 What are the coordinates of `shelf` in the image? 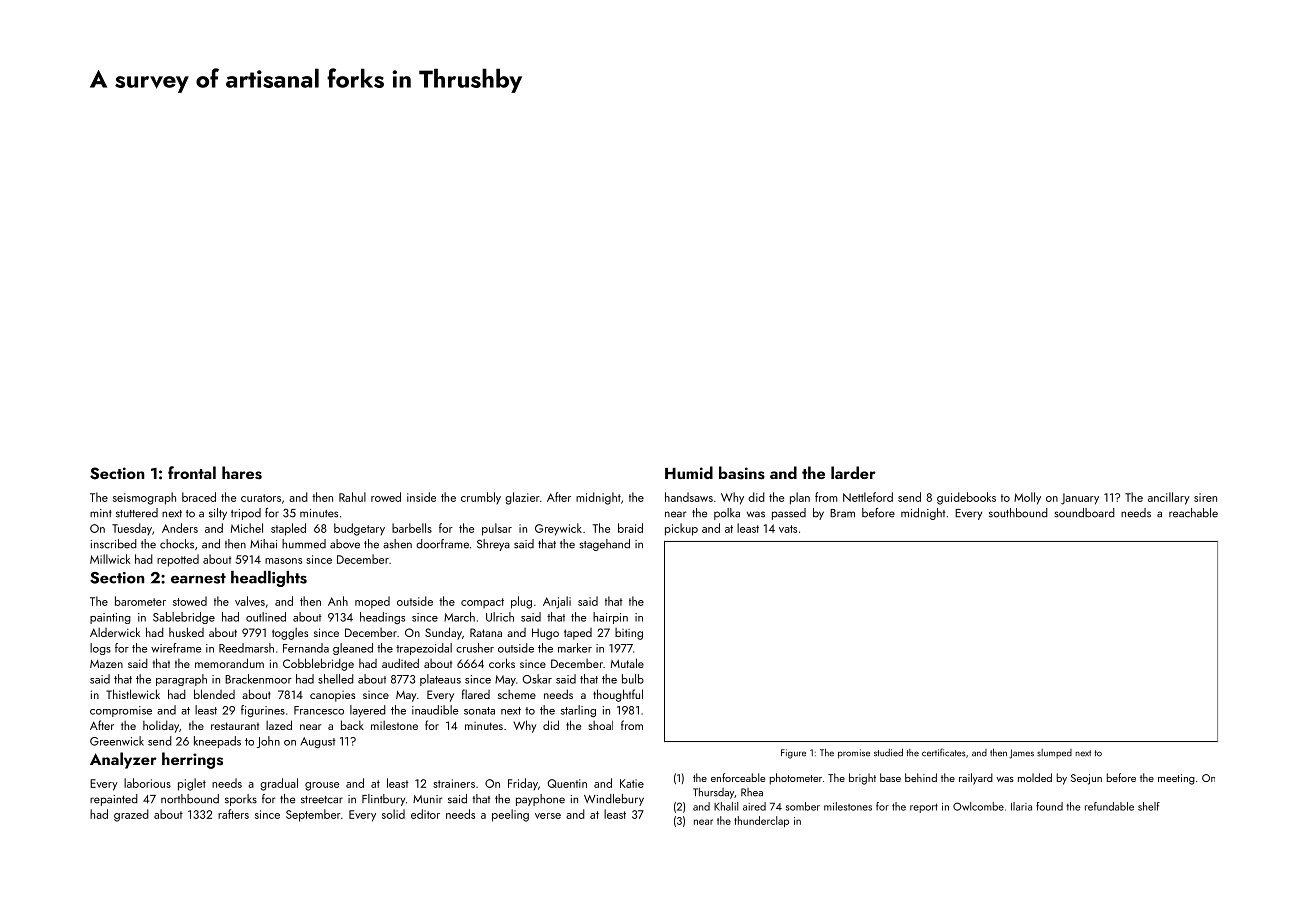 It's located at (1149, 806).
